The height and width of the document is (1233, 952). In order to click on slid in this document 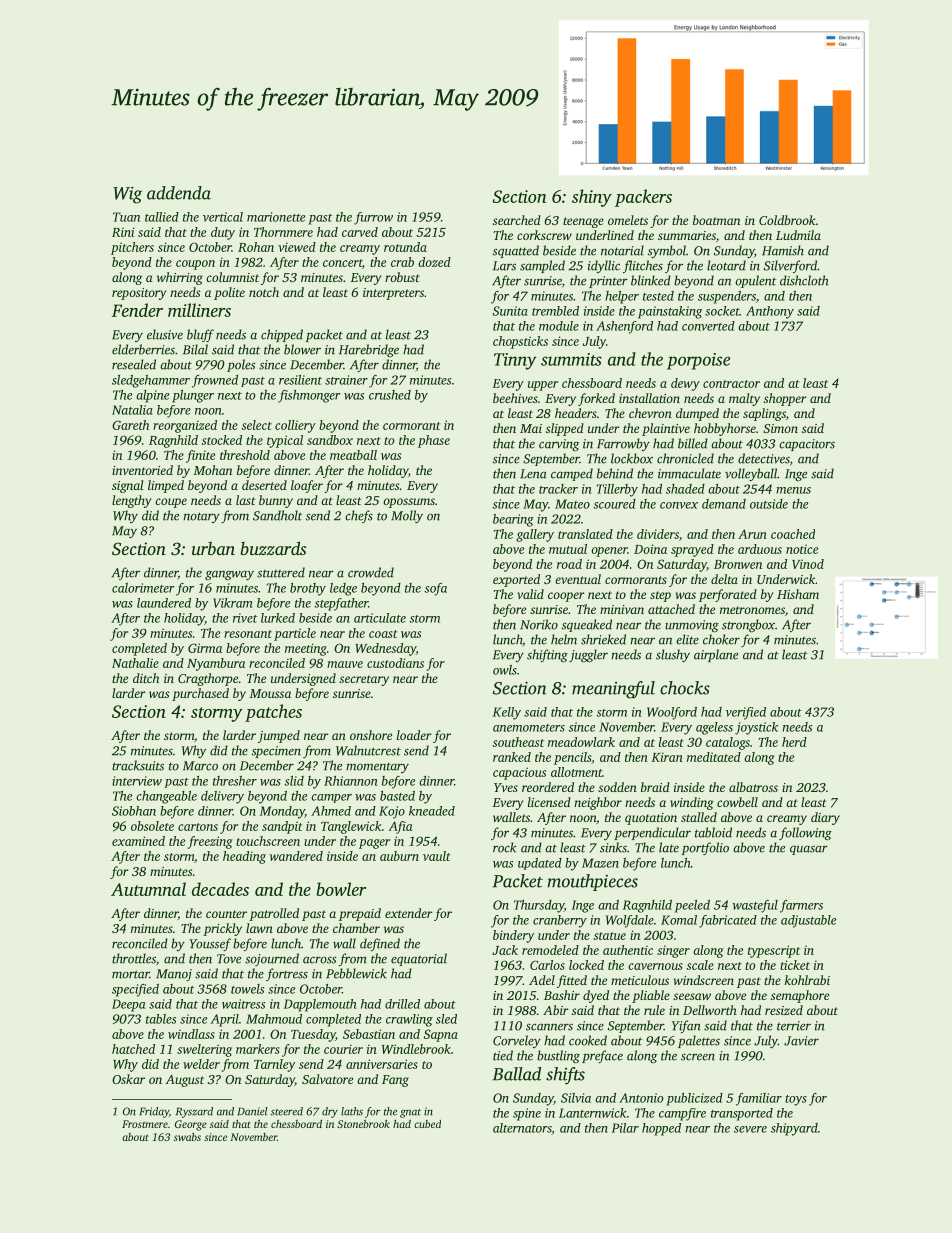, I will do `click(294, 781)`.
